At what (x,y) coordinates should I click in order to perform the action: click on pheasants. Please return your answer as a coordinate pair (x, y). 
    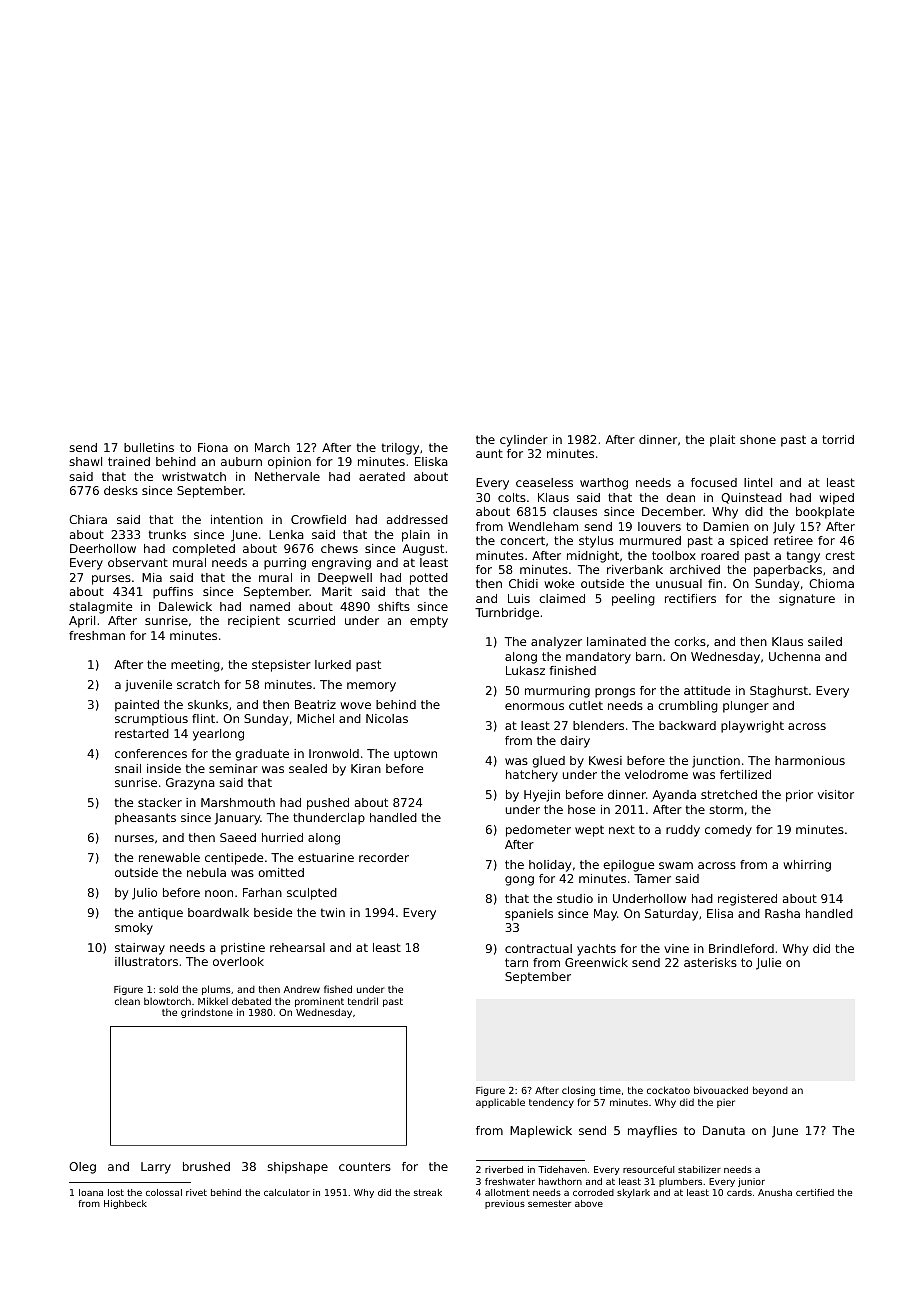
    Looking at the image, I should click on (145, 819).
